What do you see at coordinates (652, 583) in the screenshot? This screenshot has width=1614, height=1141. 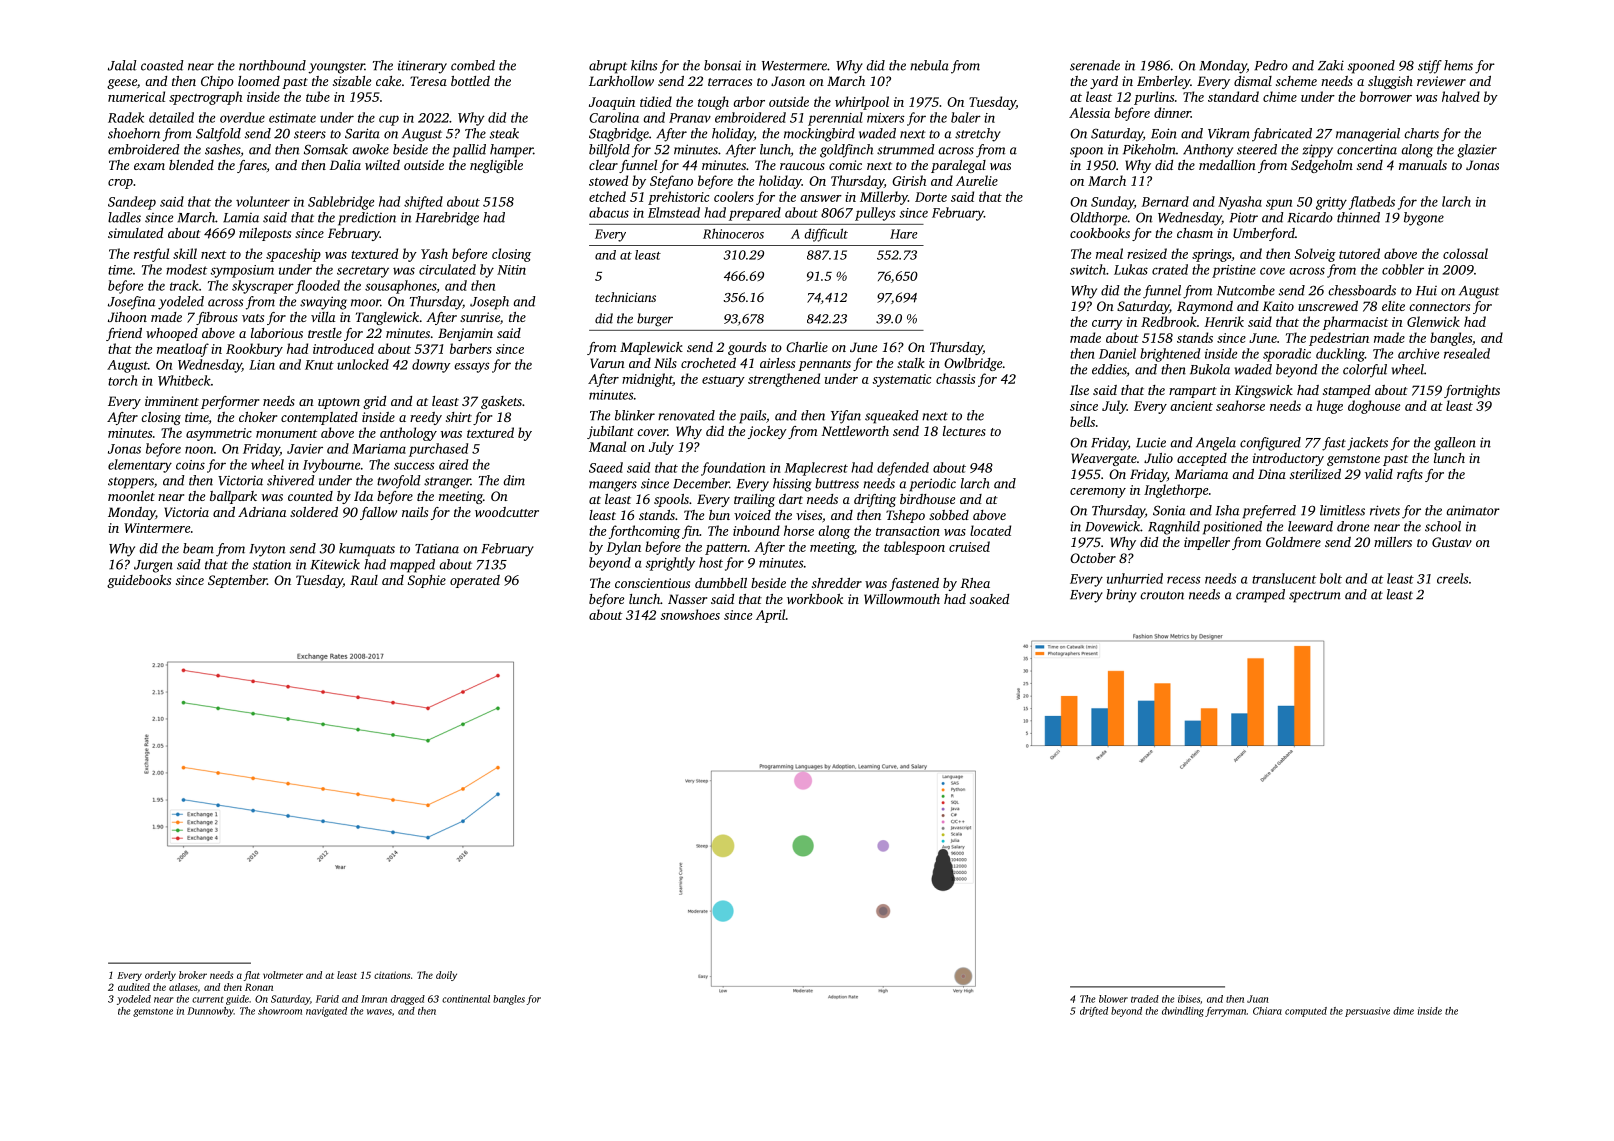 I see `conscientious` at bounding box center [652, 583].
